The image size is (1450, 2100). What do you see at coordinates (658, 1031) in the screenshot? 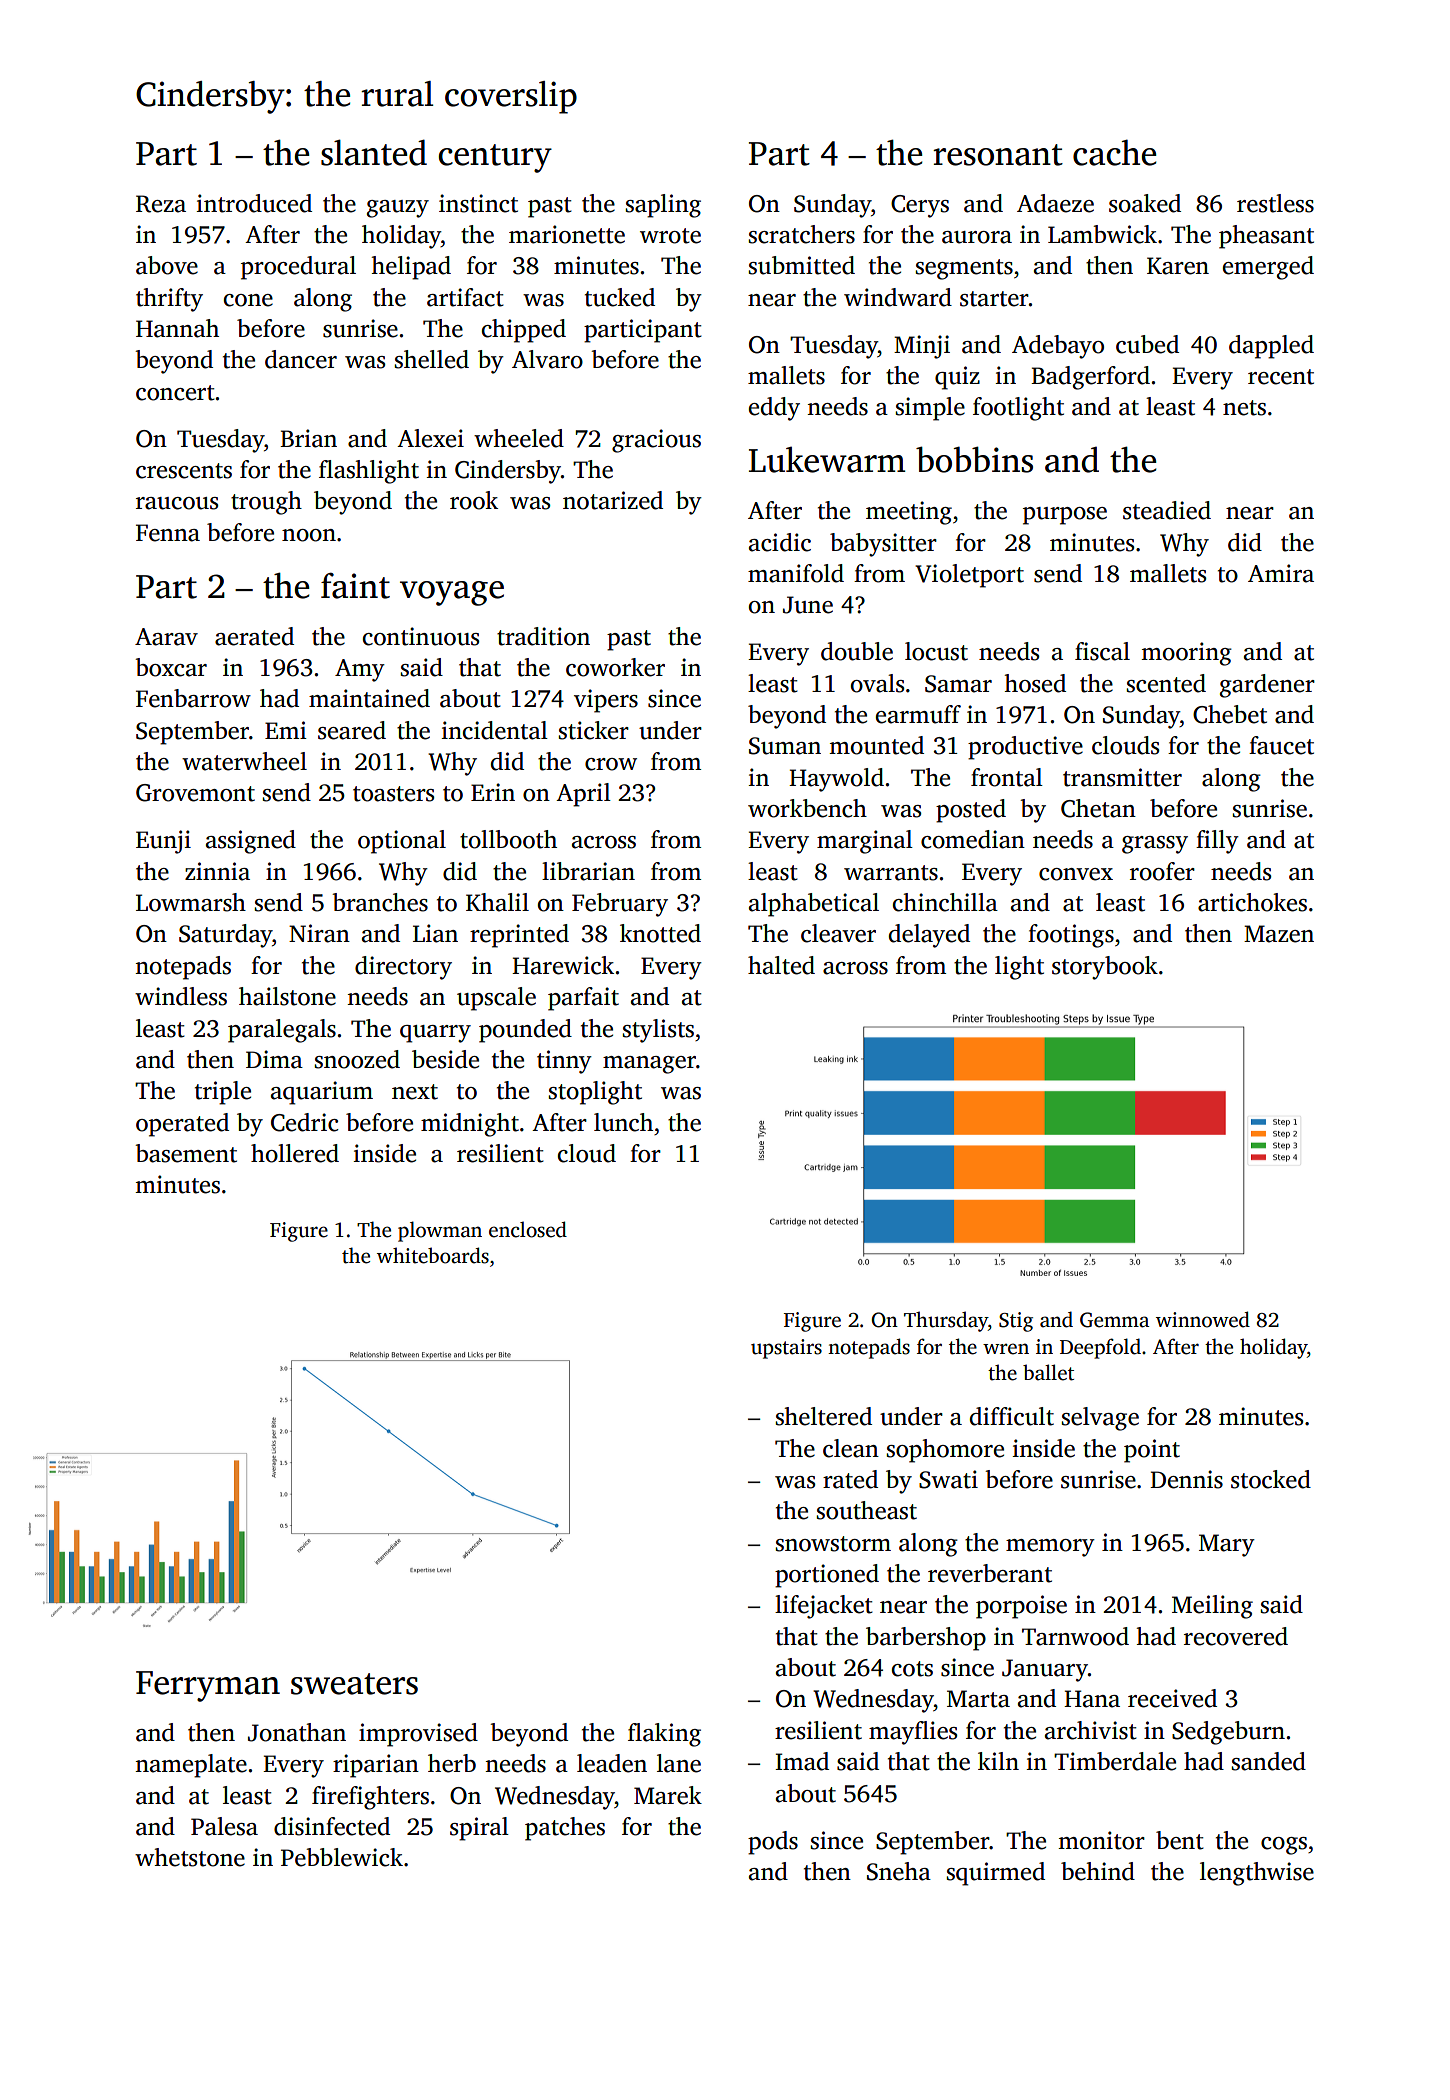
I see `stylists` at bounding box center [658, 1031].
